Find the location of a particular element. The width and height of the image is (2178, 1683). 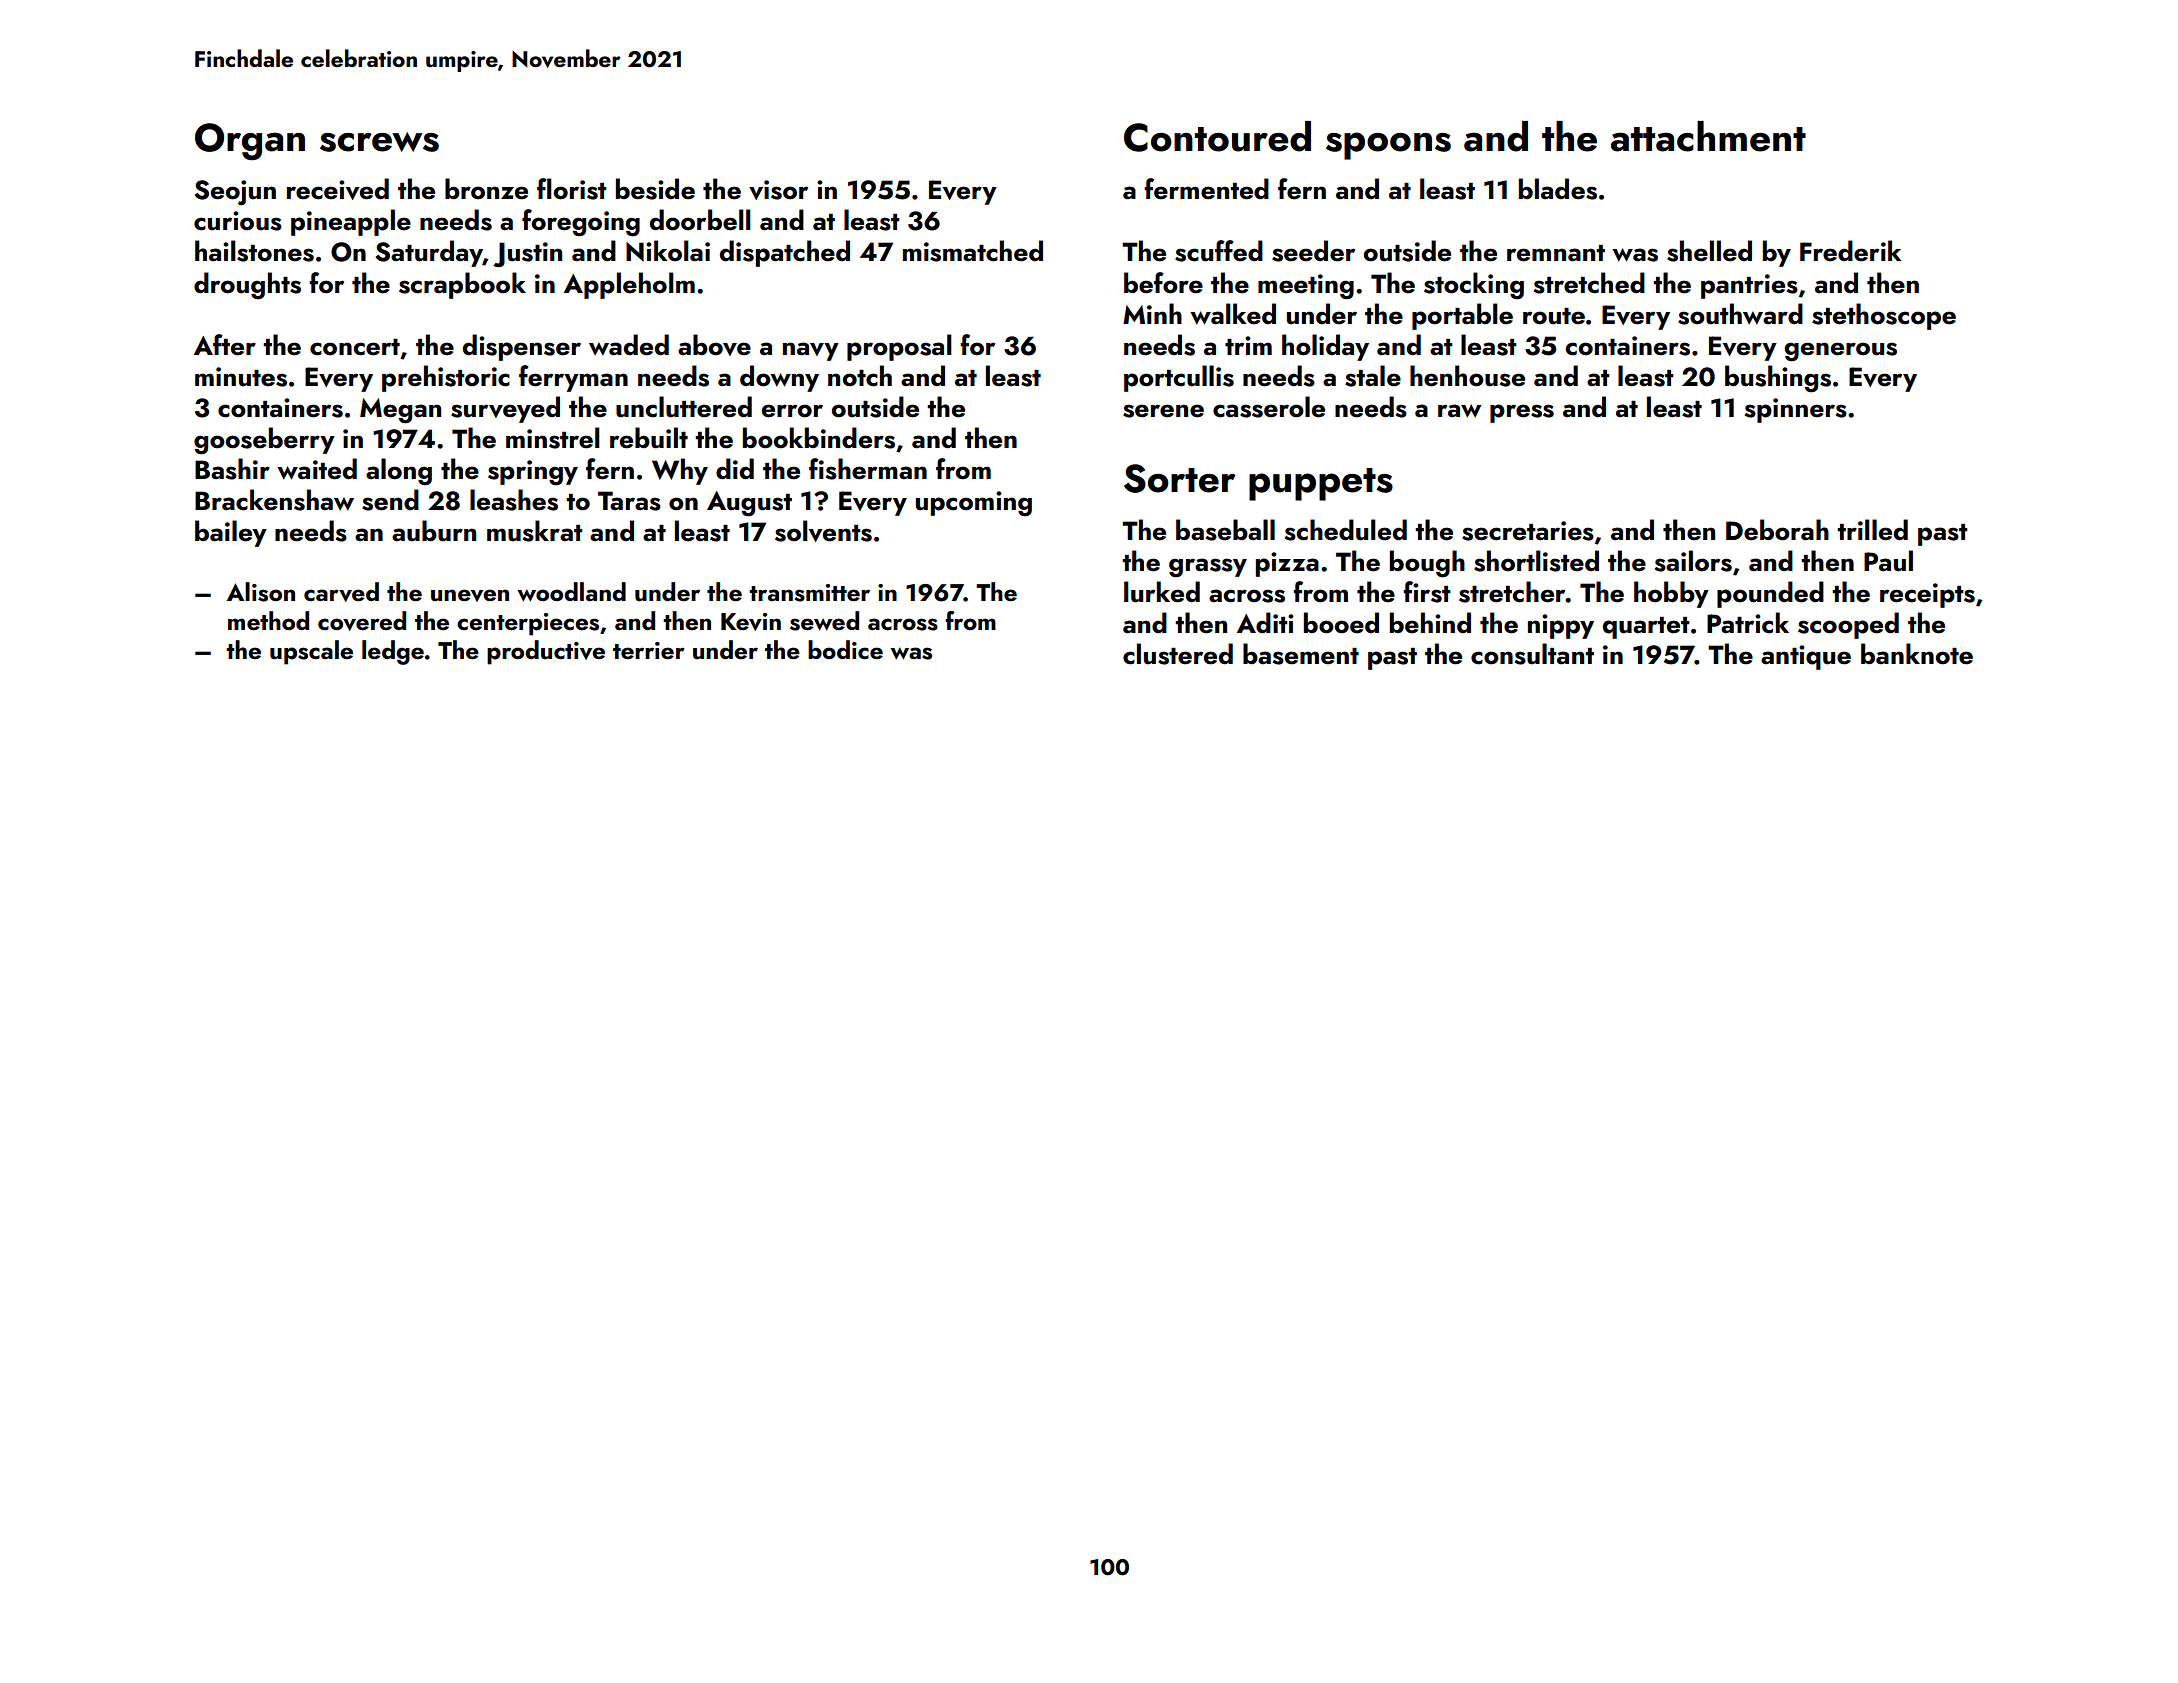

booed is located at coordinates (1341, 623).
